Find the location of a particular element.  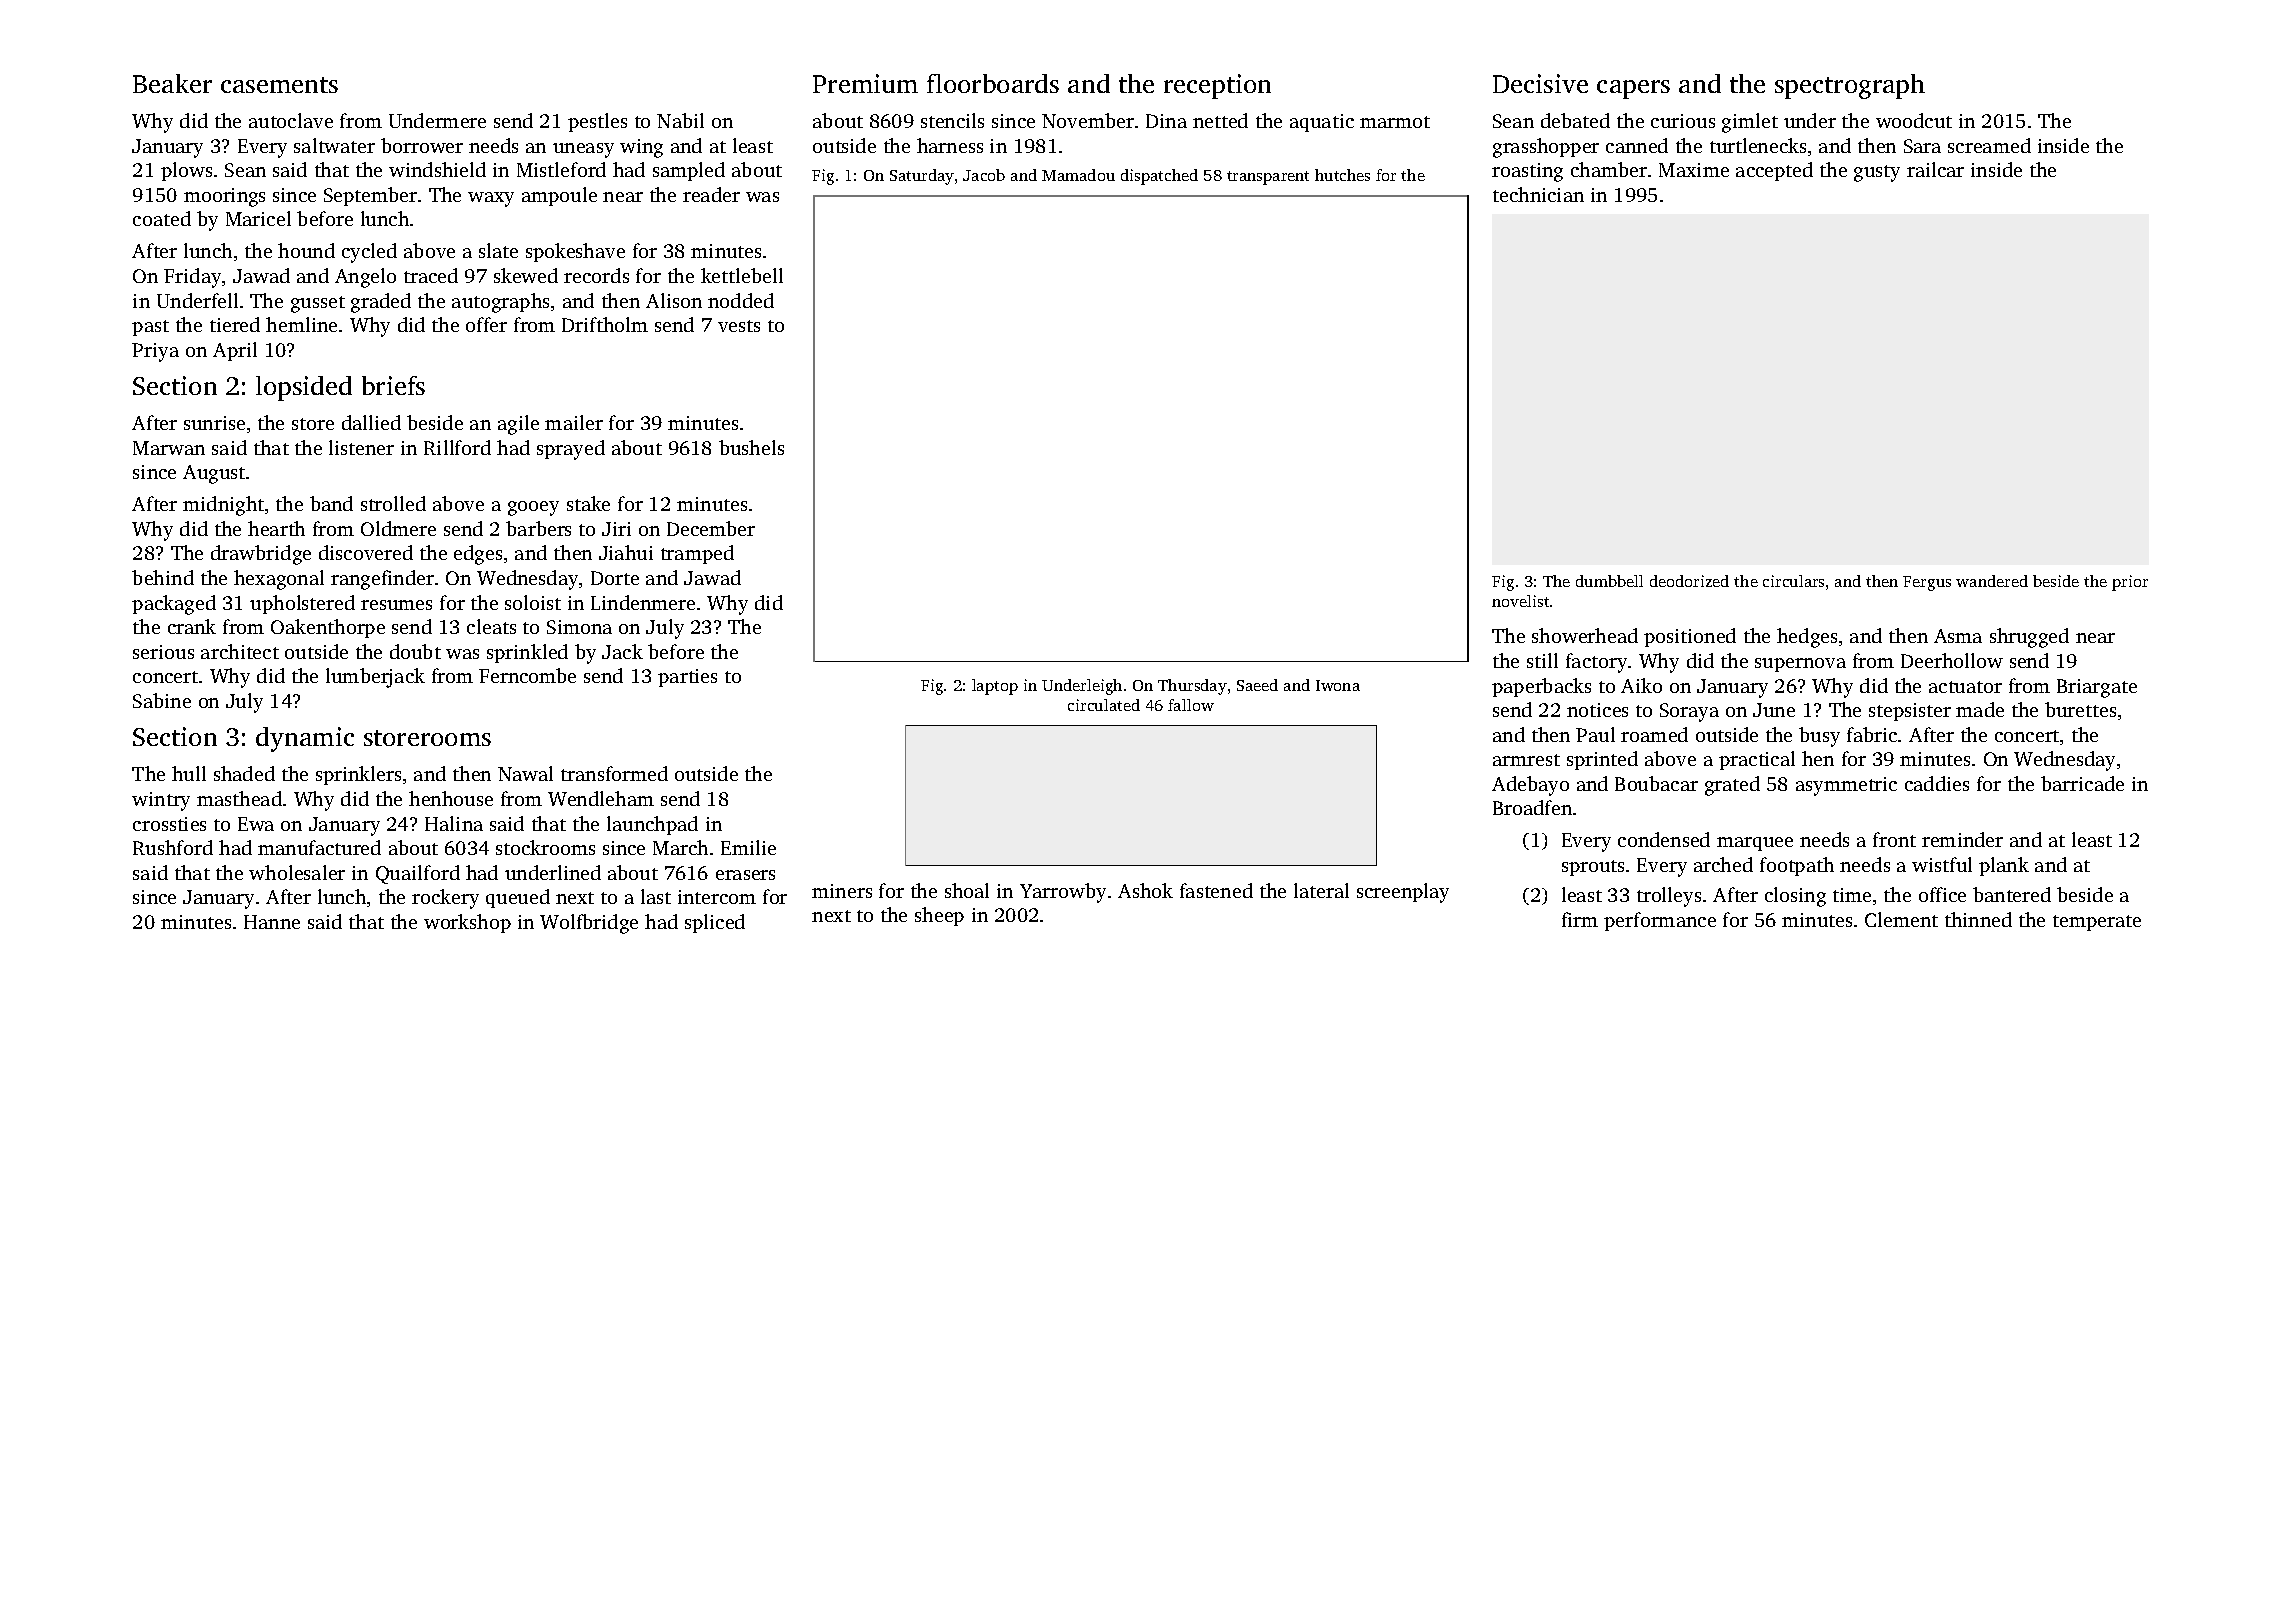

coated is located at coordinates (162, 218).
